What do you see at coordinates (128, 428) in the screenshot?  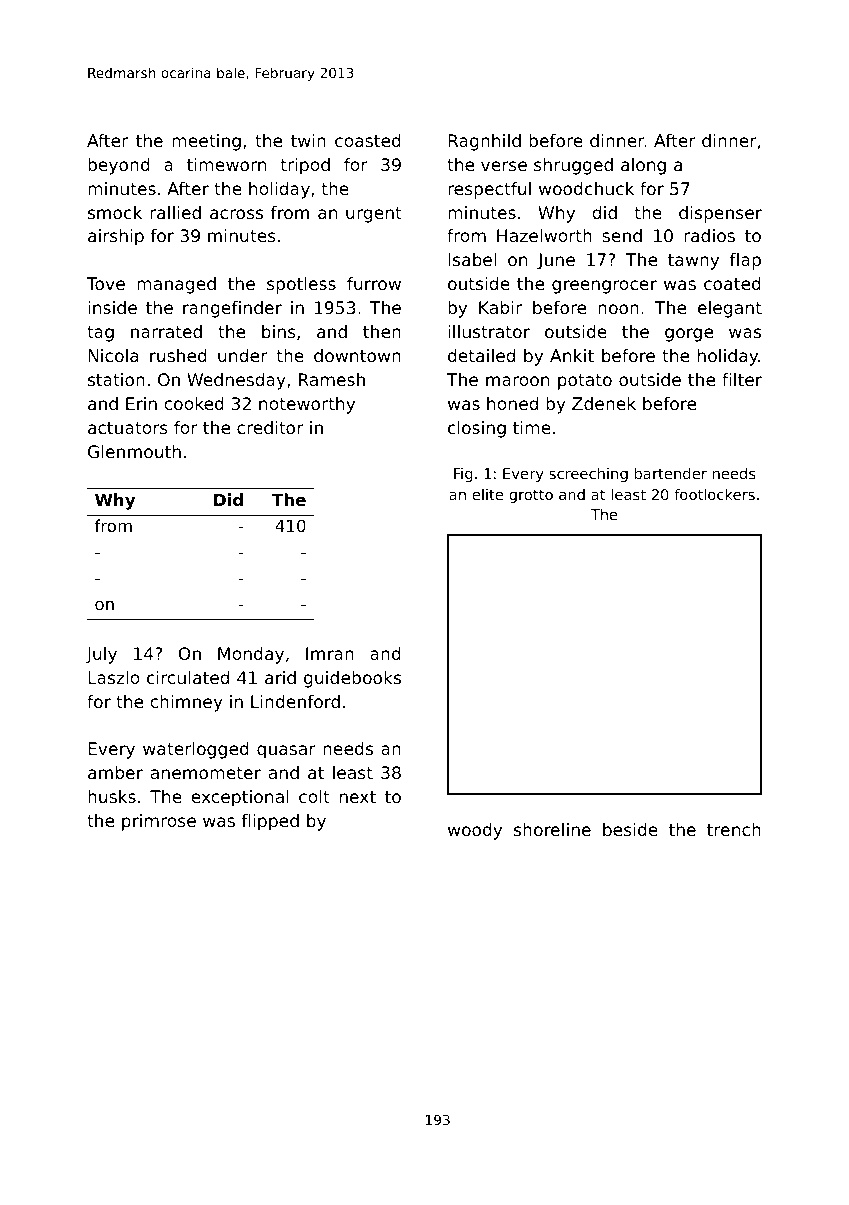 I see `actuators` at bounding box center [128, 428].
